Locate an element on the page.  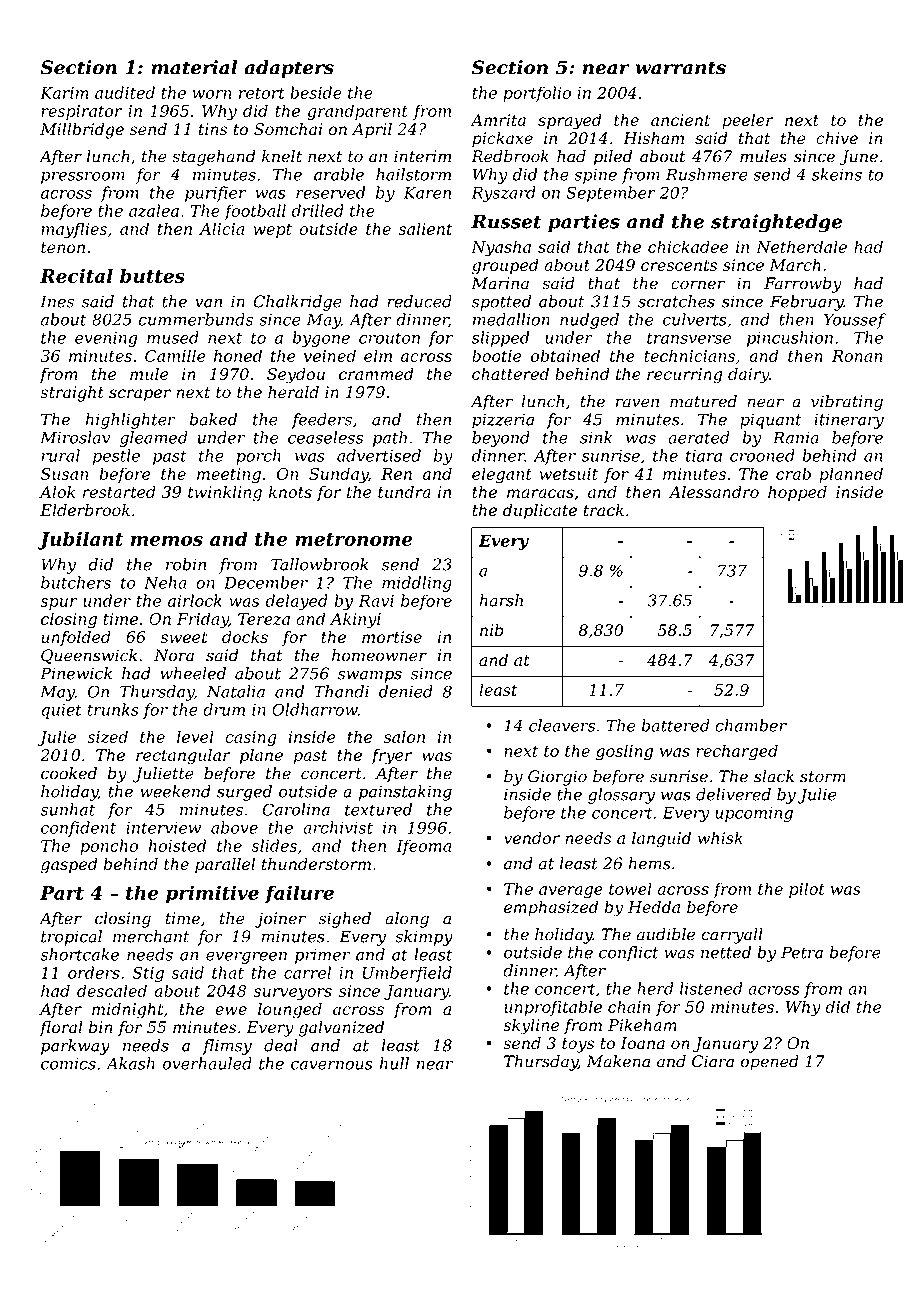
orders is located at coordinates (94, 972).
